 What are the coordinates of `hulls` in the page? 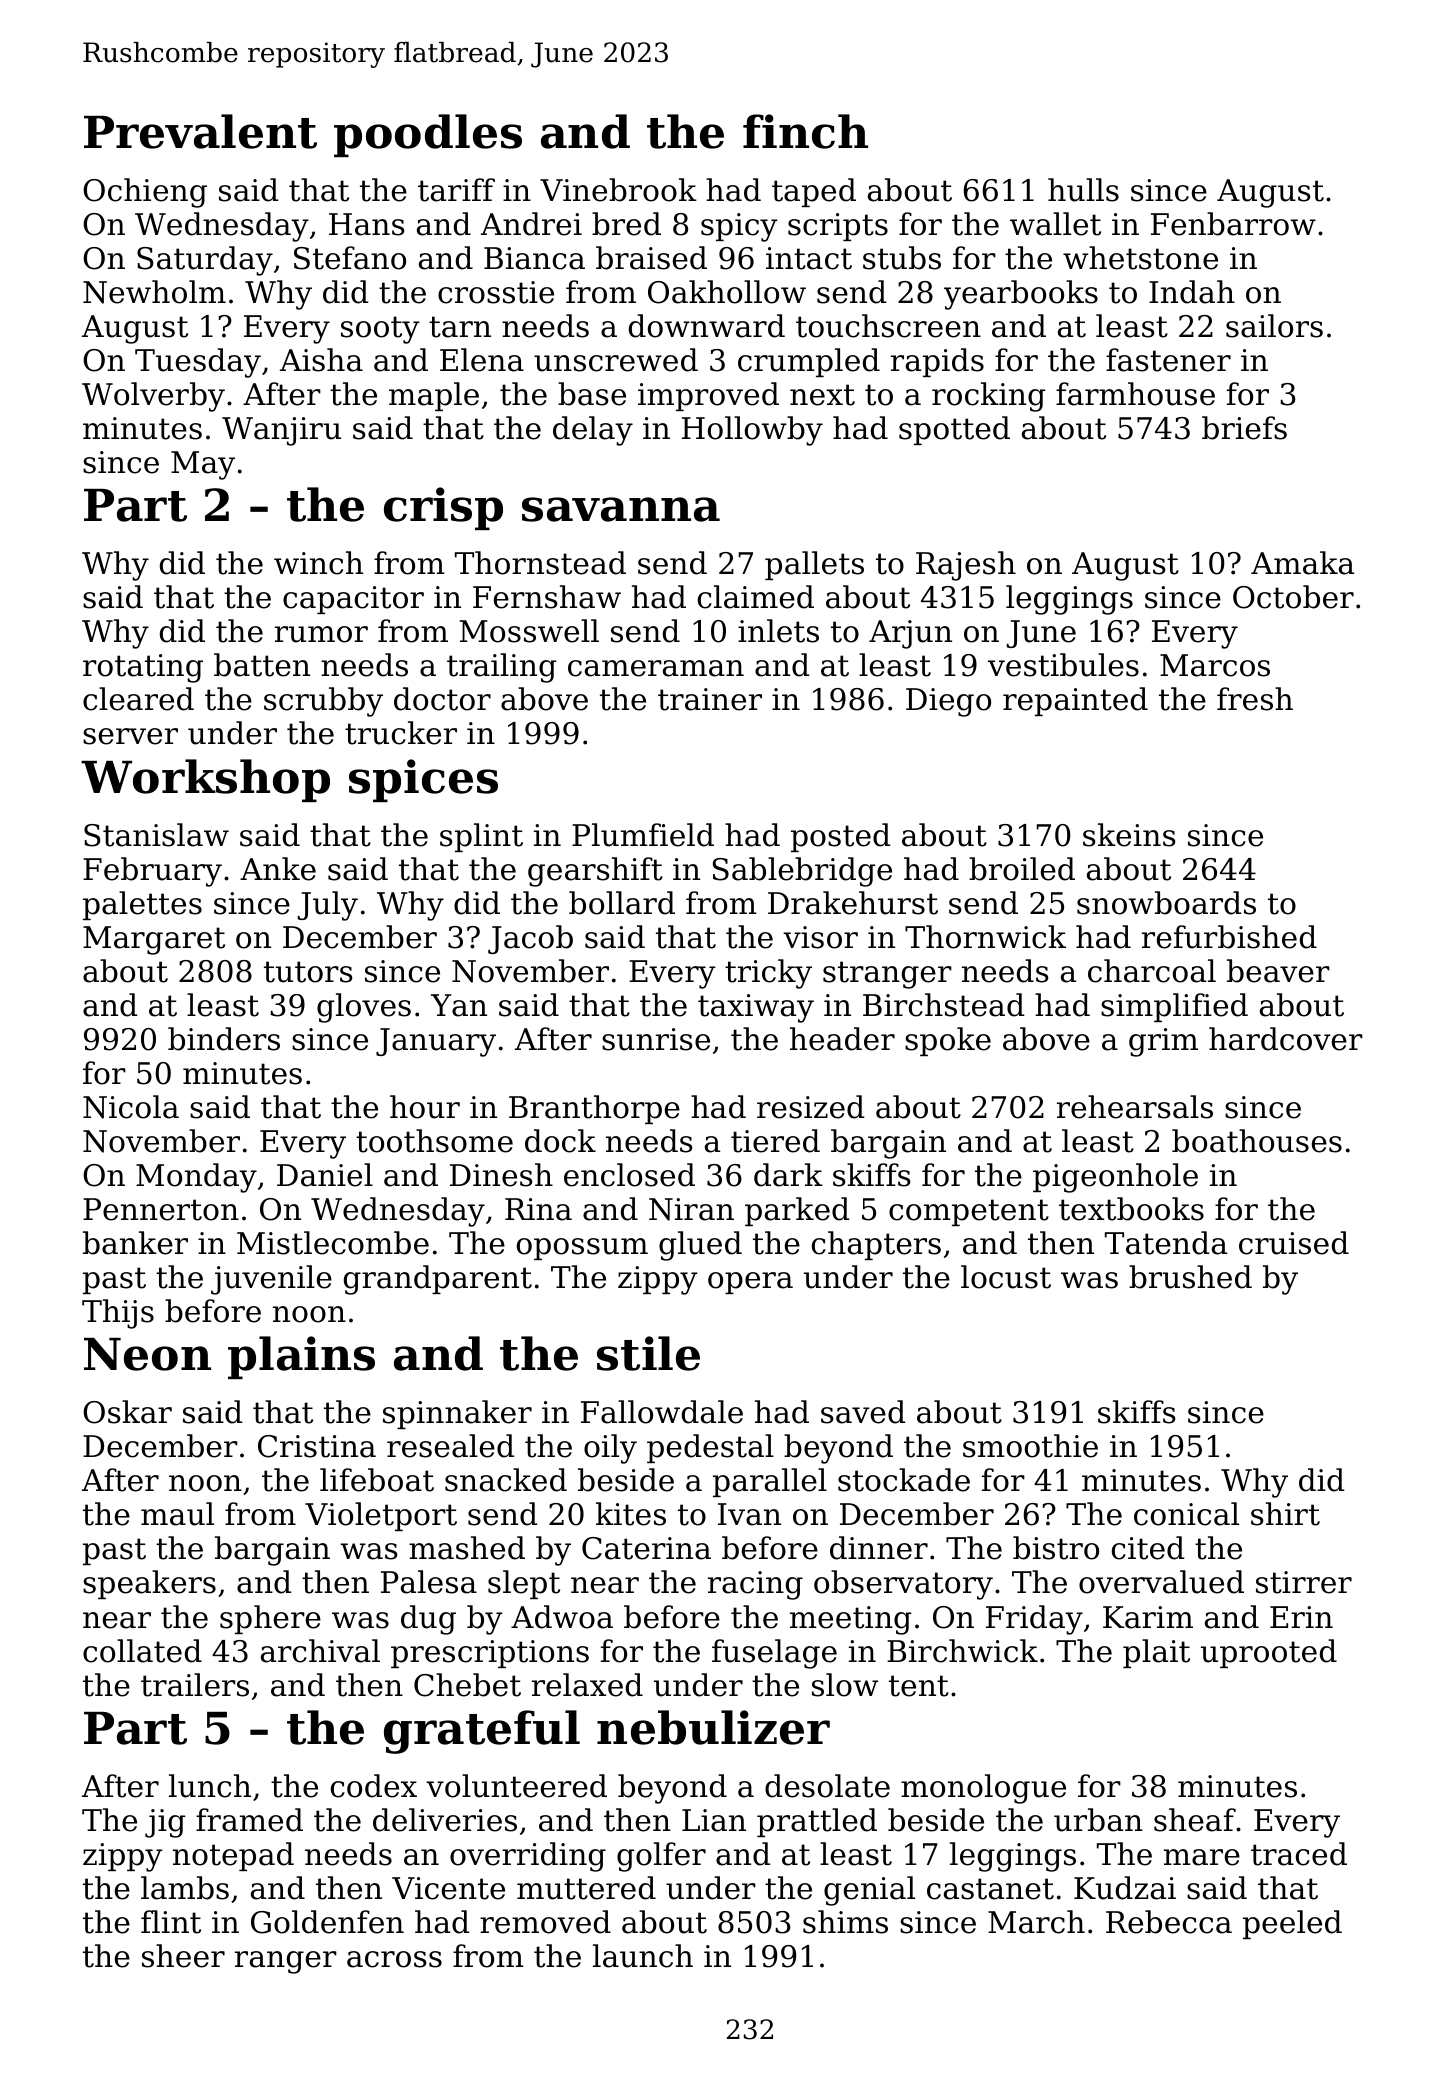 It's located at (1083, 190).
